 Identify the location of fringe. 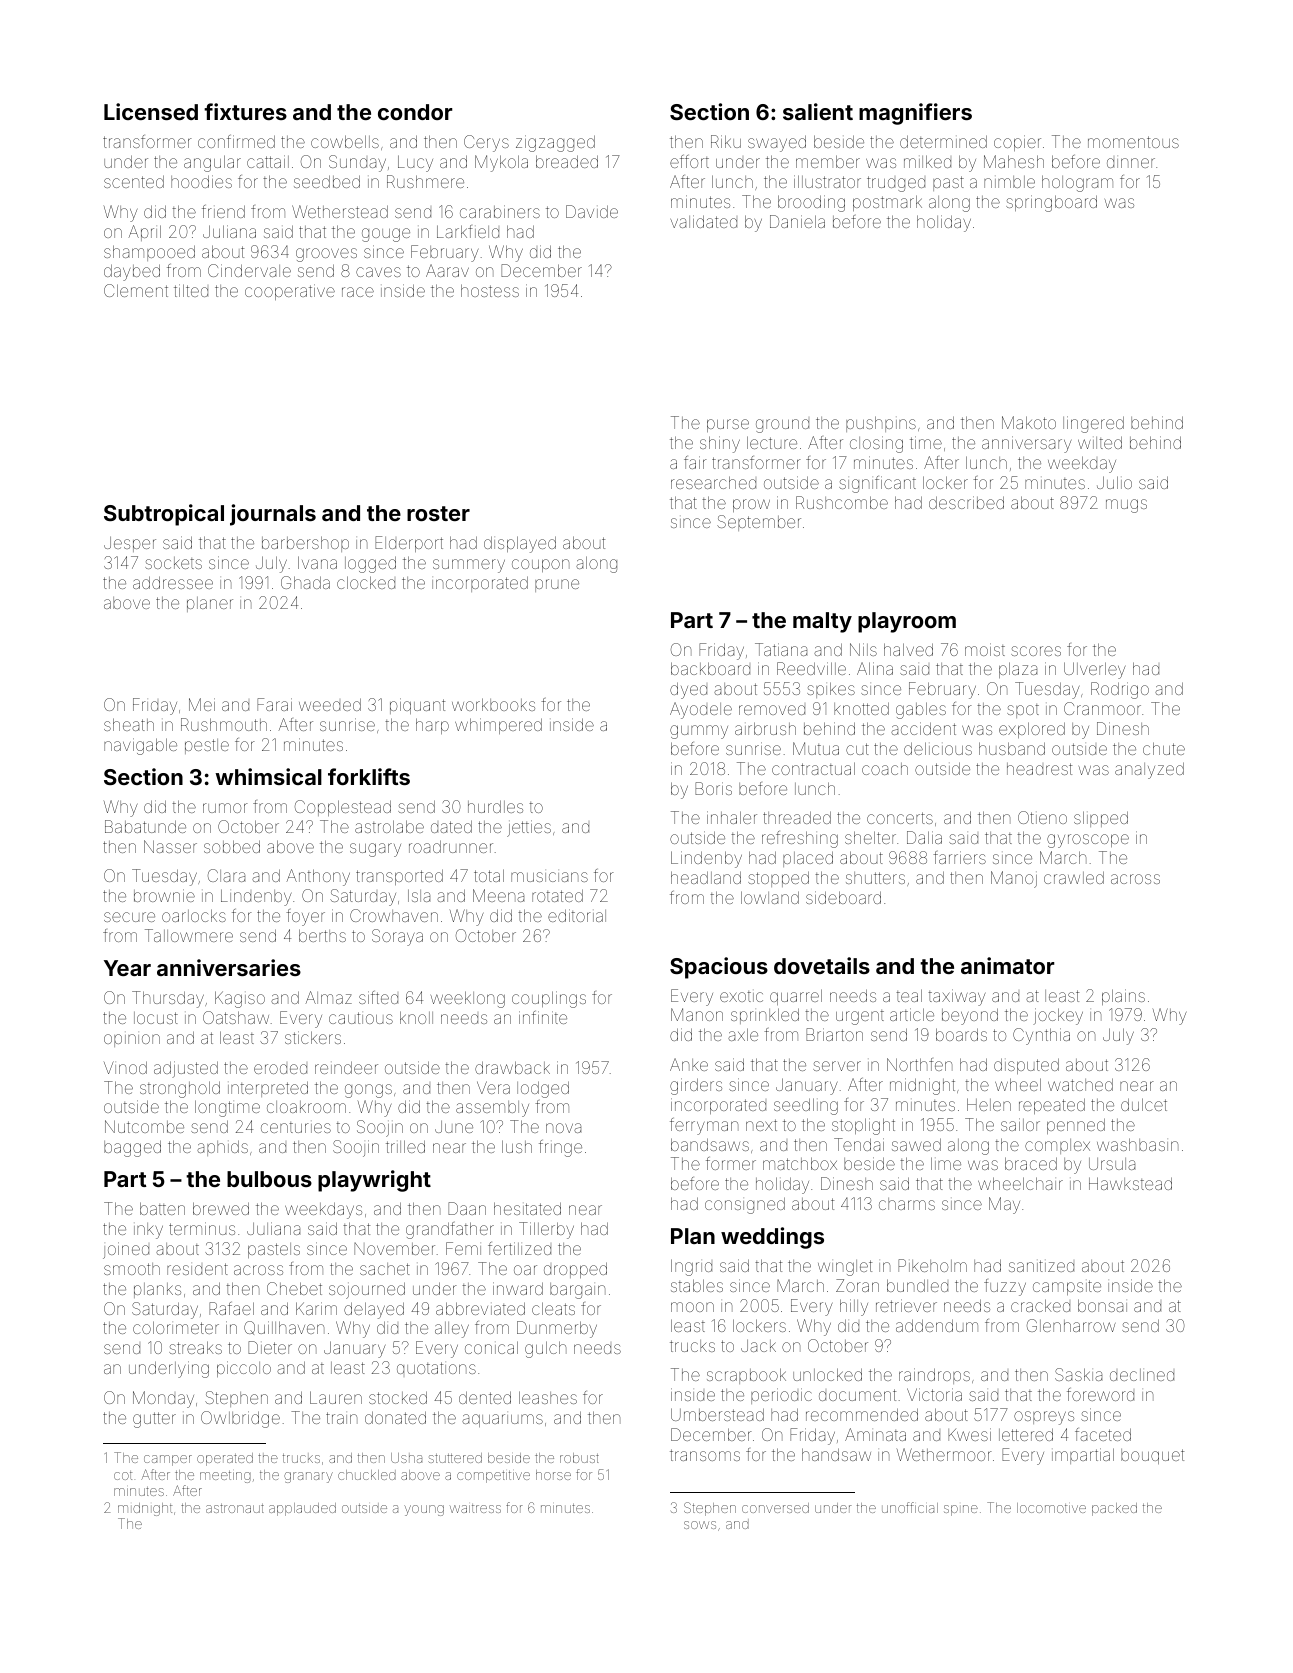
(560, 1148).
